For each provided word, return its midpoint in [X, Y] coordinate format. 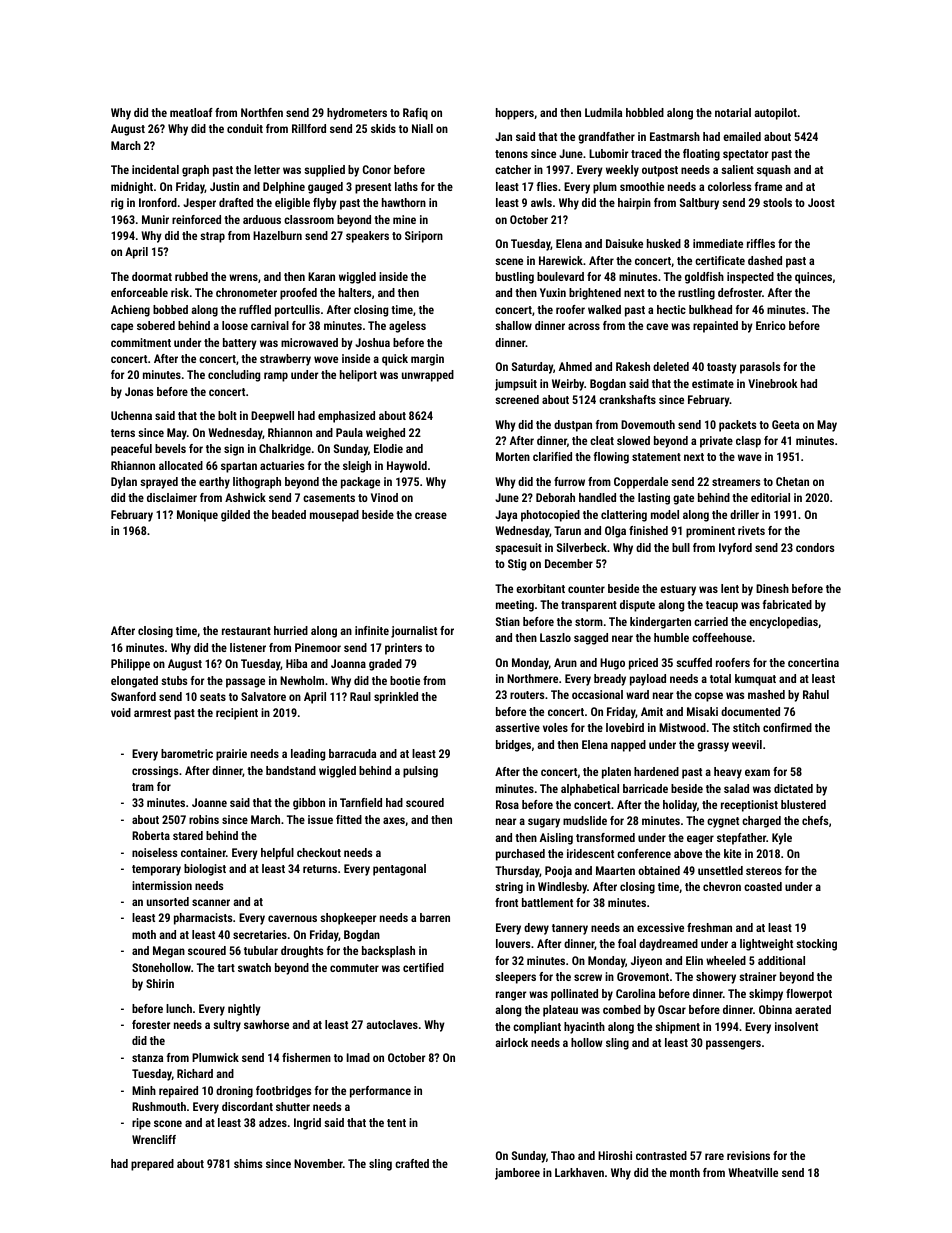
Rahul [816, 694]
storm [589, 622]
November [318, 1163]
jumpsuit [516, 385]
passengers [733, 1045]
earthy [214, 483]
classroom [309, 219]
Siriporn [424, 237]
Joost [821, 202]
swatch [254, 967]
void [121, 712]
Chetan [792, 481]
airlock [511, 1042]
